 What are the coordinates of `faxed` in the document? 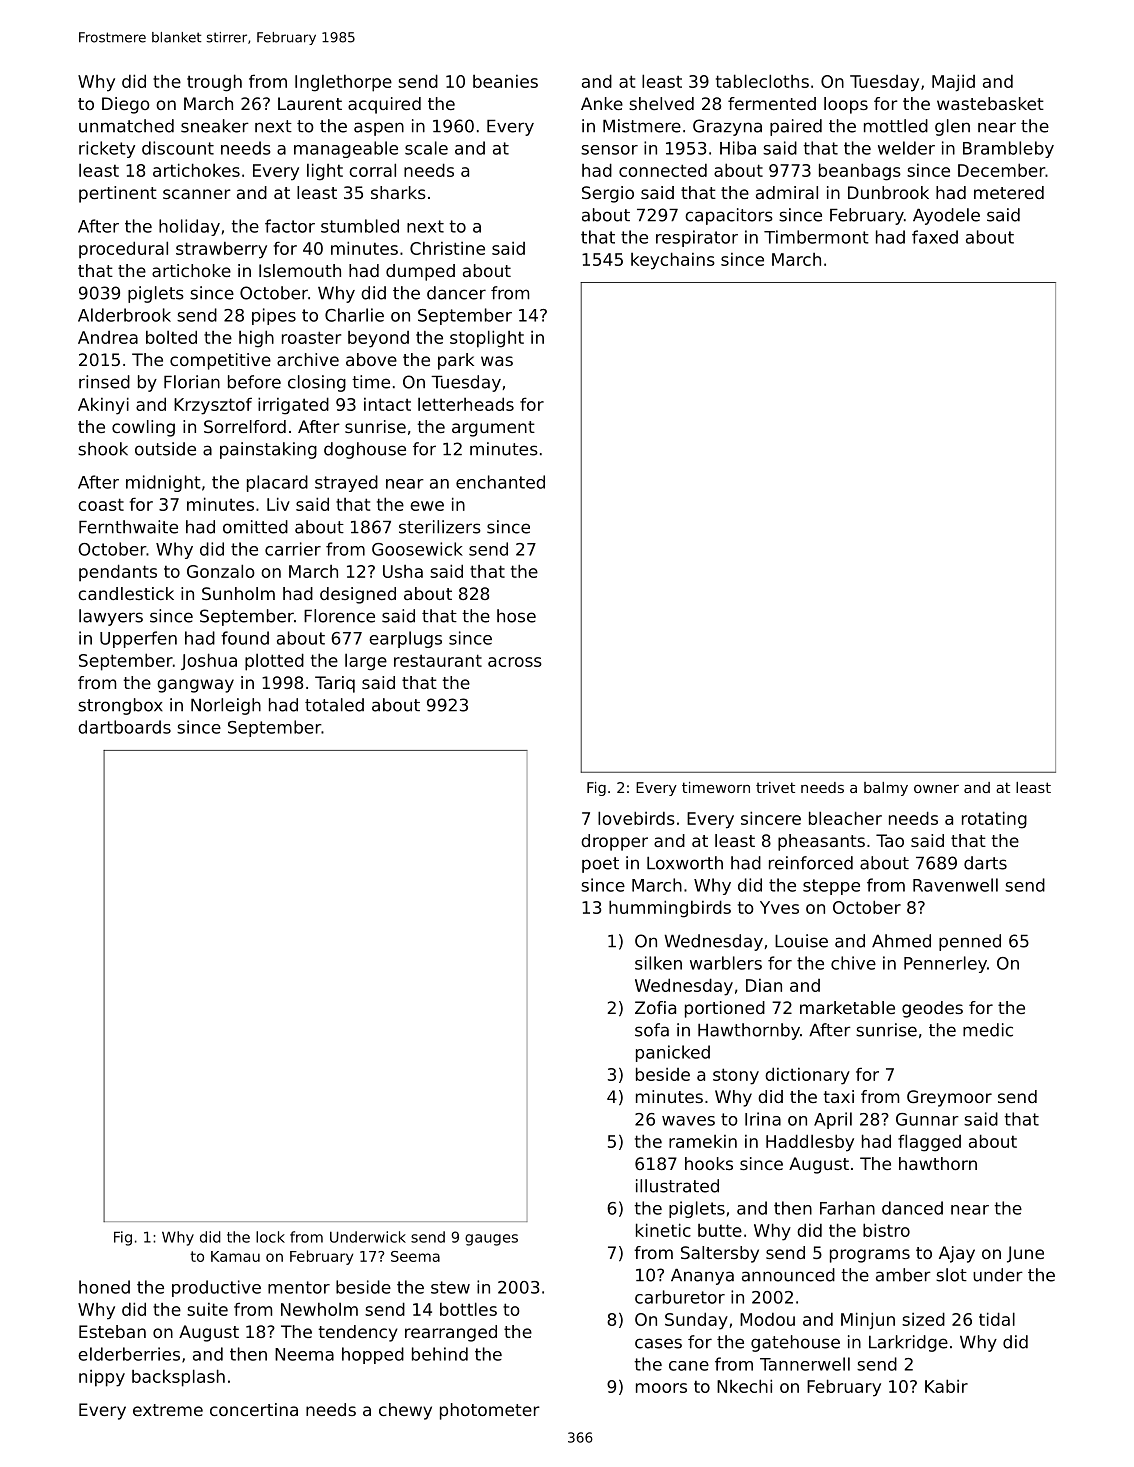 It's located at (935, 237).
